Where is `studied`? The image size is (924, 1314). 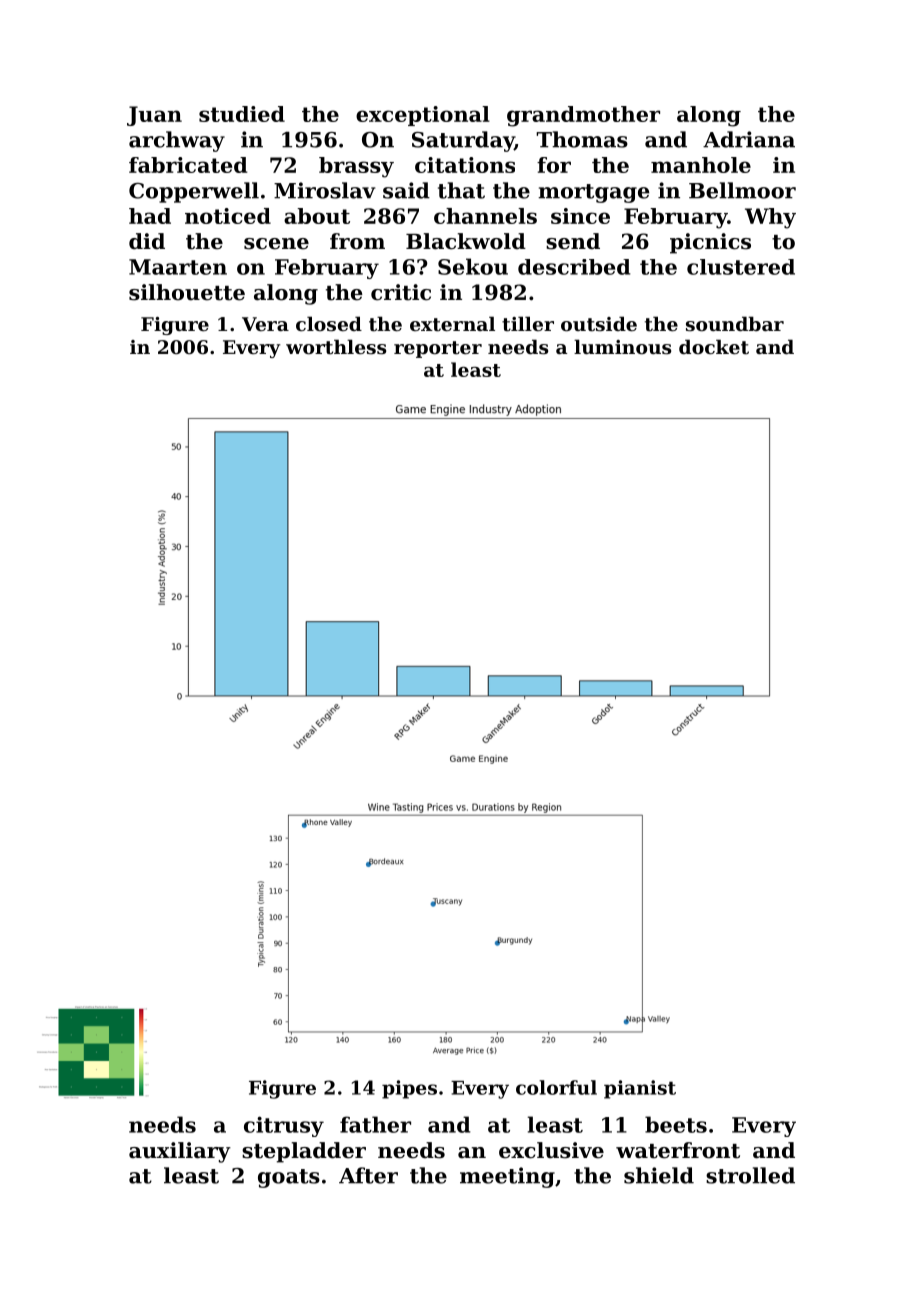
studied is located at coordinates (242, 114).
